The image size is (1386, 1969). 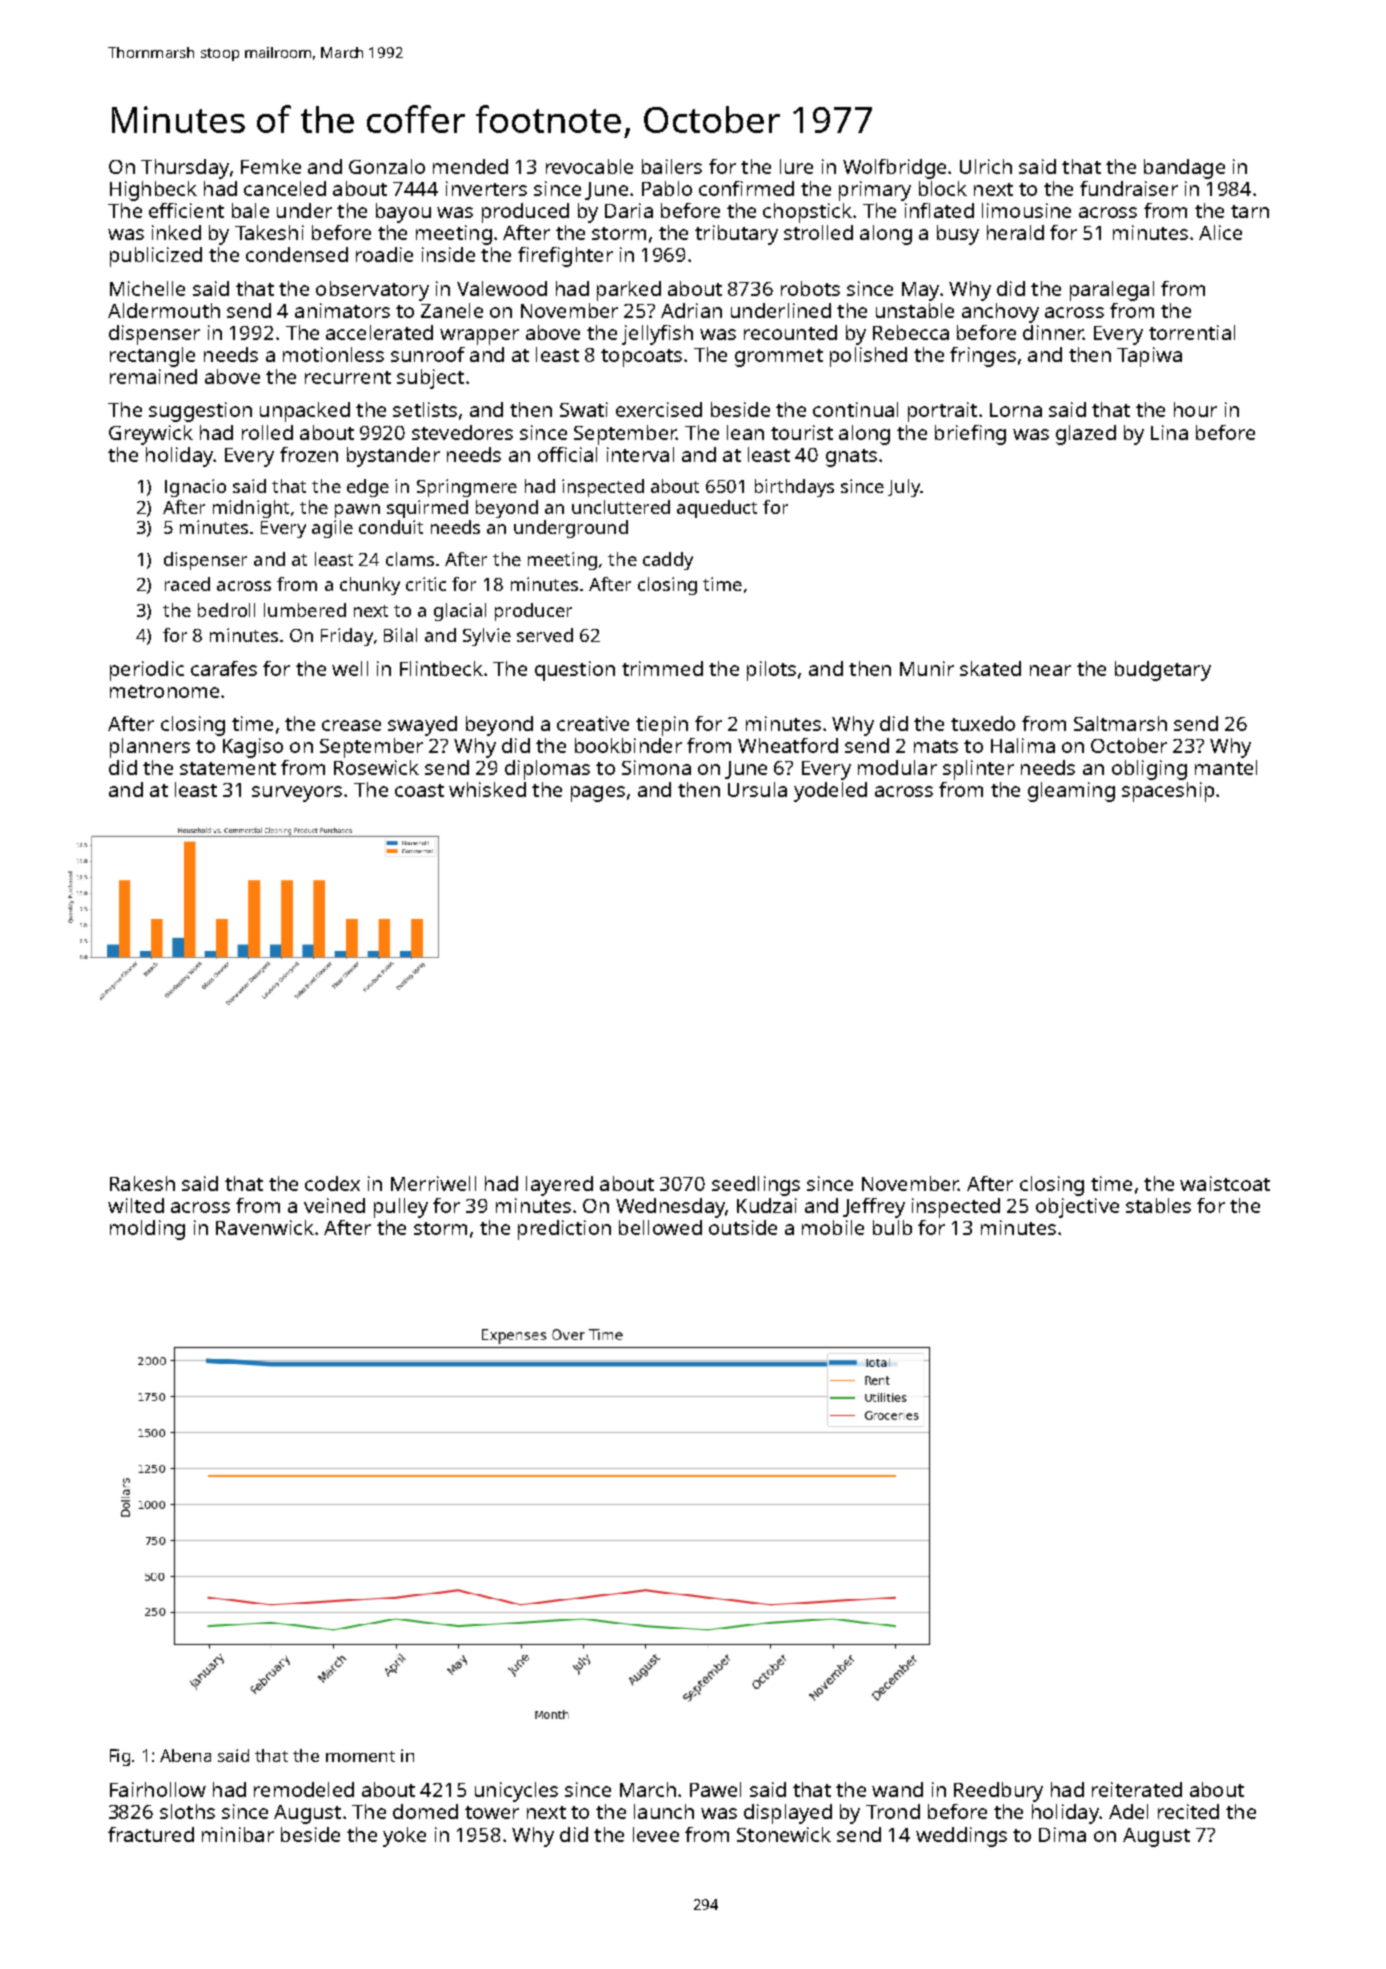 What do you see at coordinates (598, 794) in the screenshot?
I see `pages` at bounding box center [598, 794].
